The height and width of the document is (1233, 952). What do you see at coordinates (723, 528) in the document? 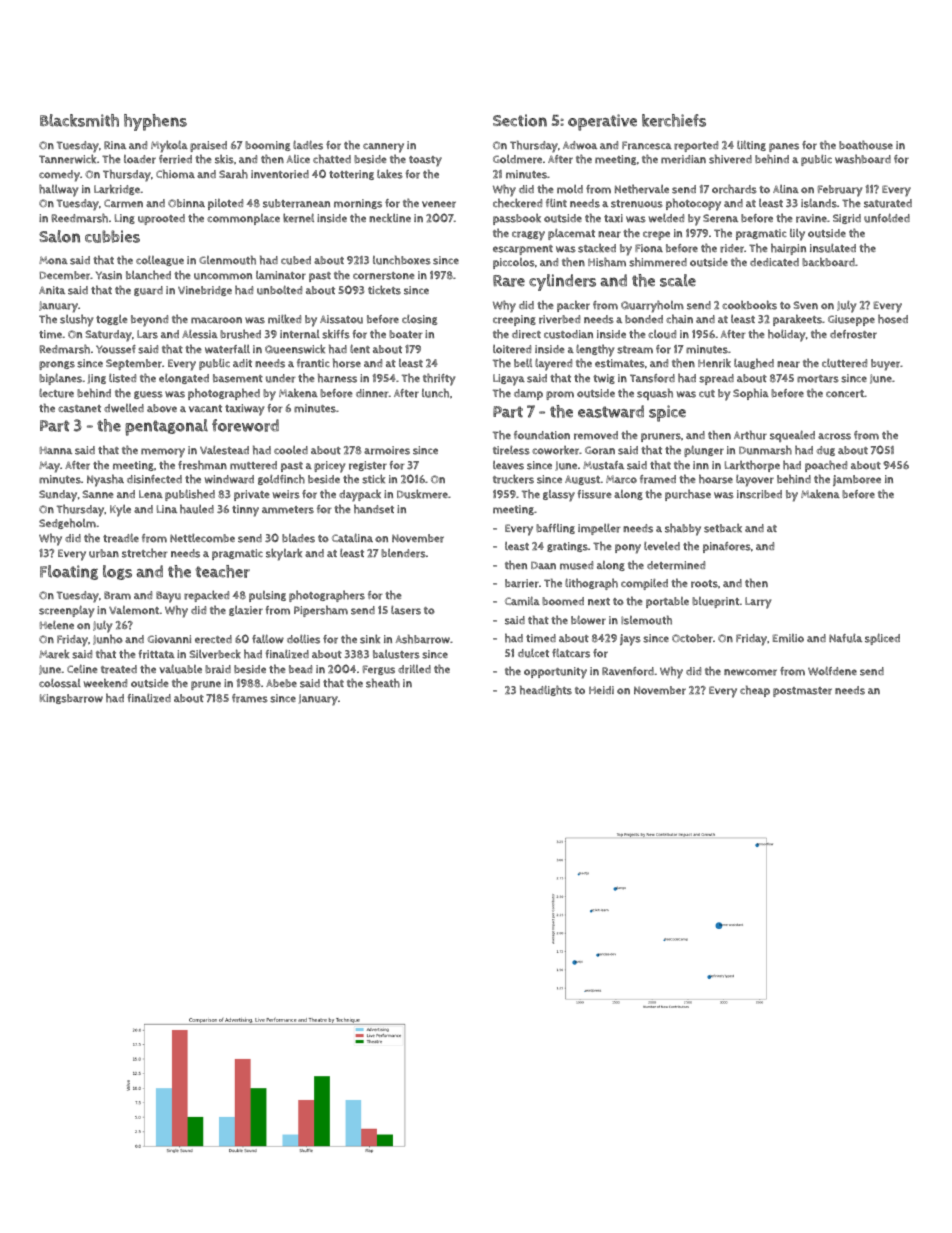
I see `setback` at bounding box center [723, 528].
